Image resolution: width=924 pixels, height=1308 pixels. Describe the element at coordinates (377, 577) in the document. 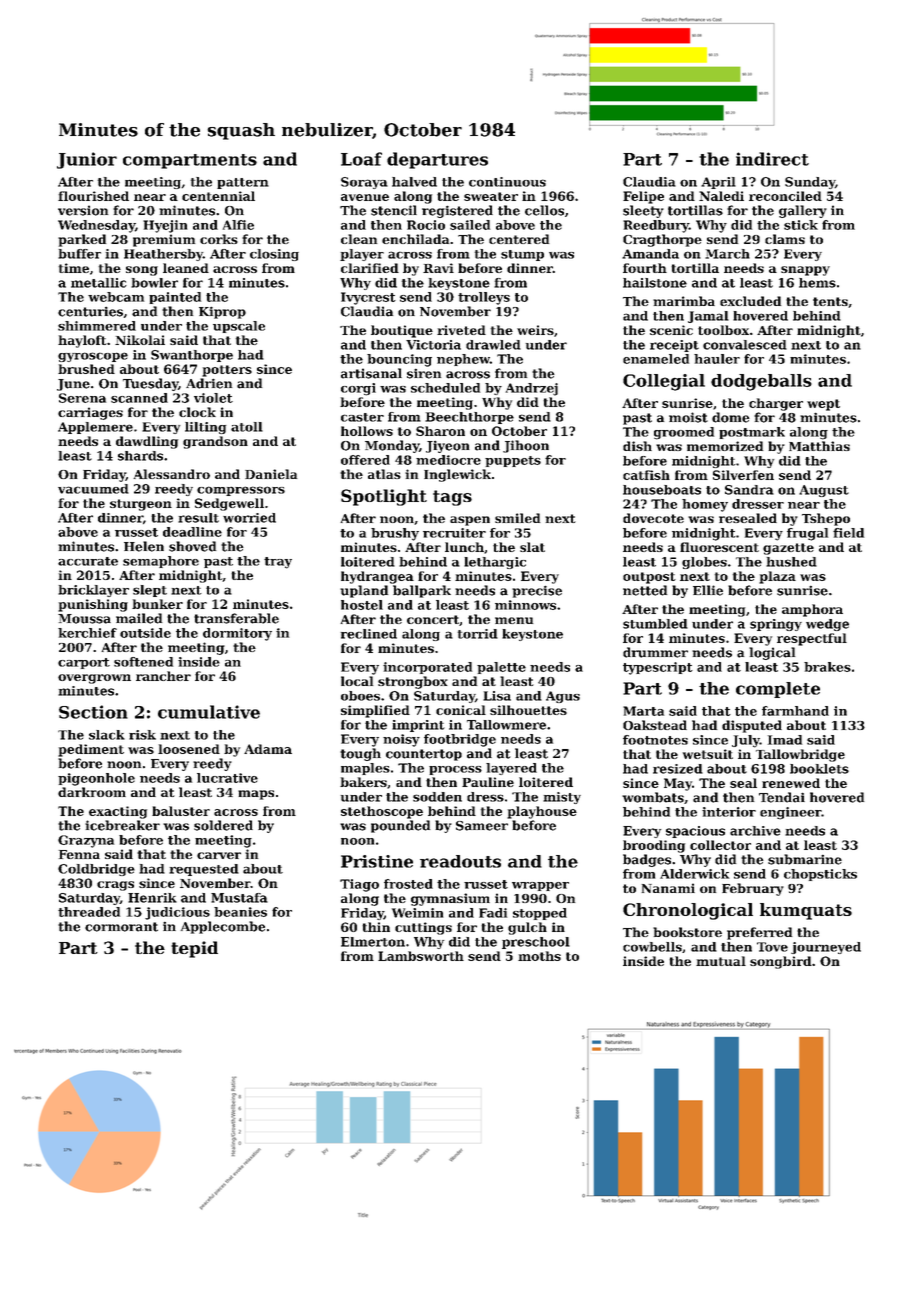

I see `hydrangea` at that location.
